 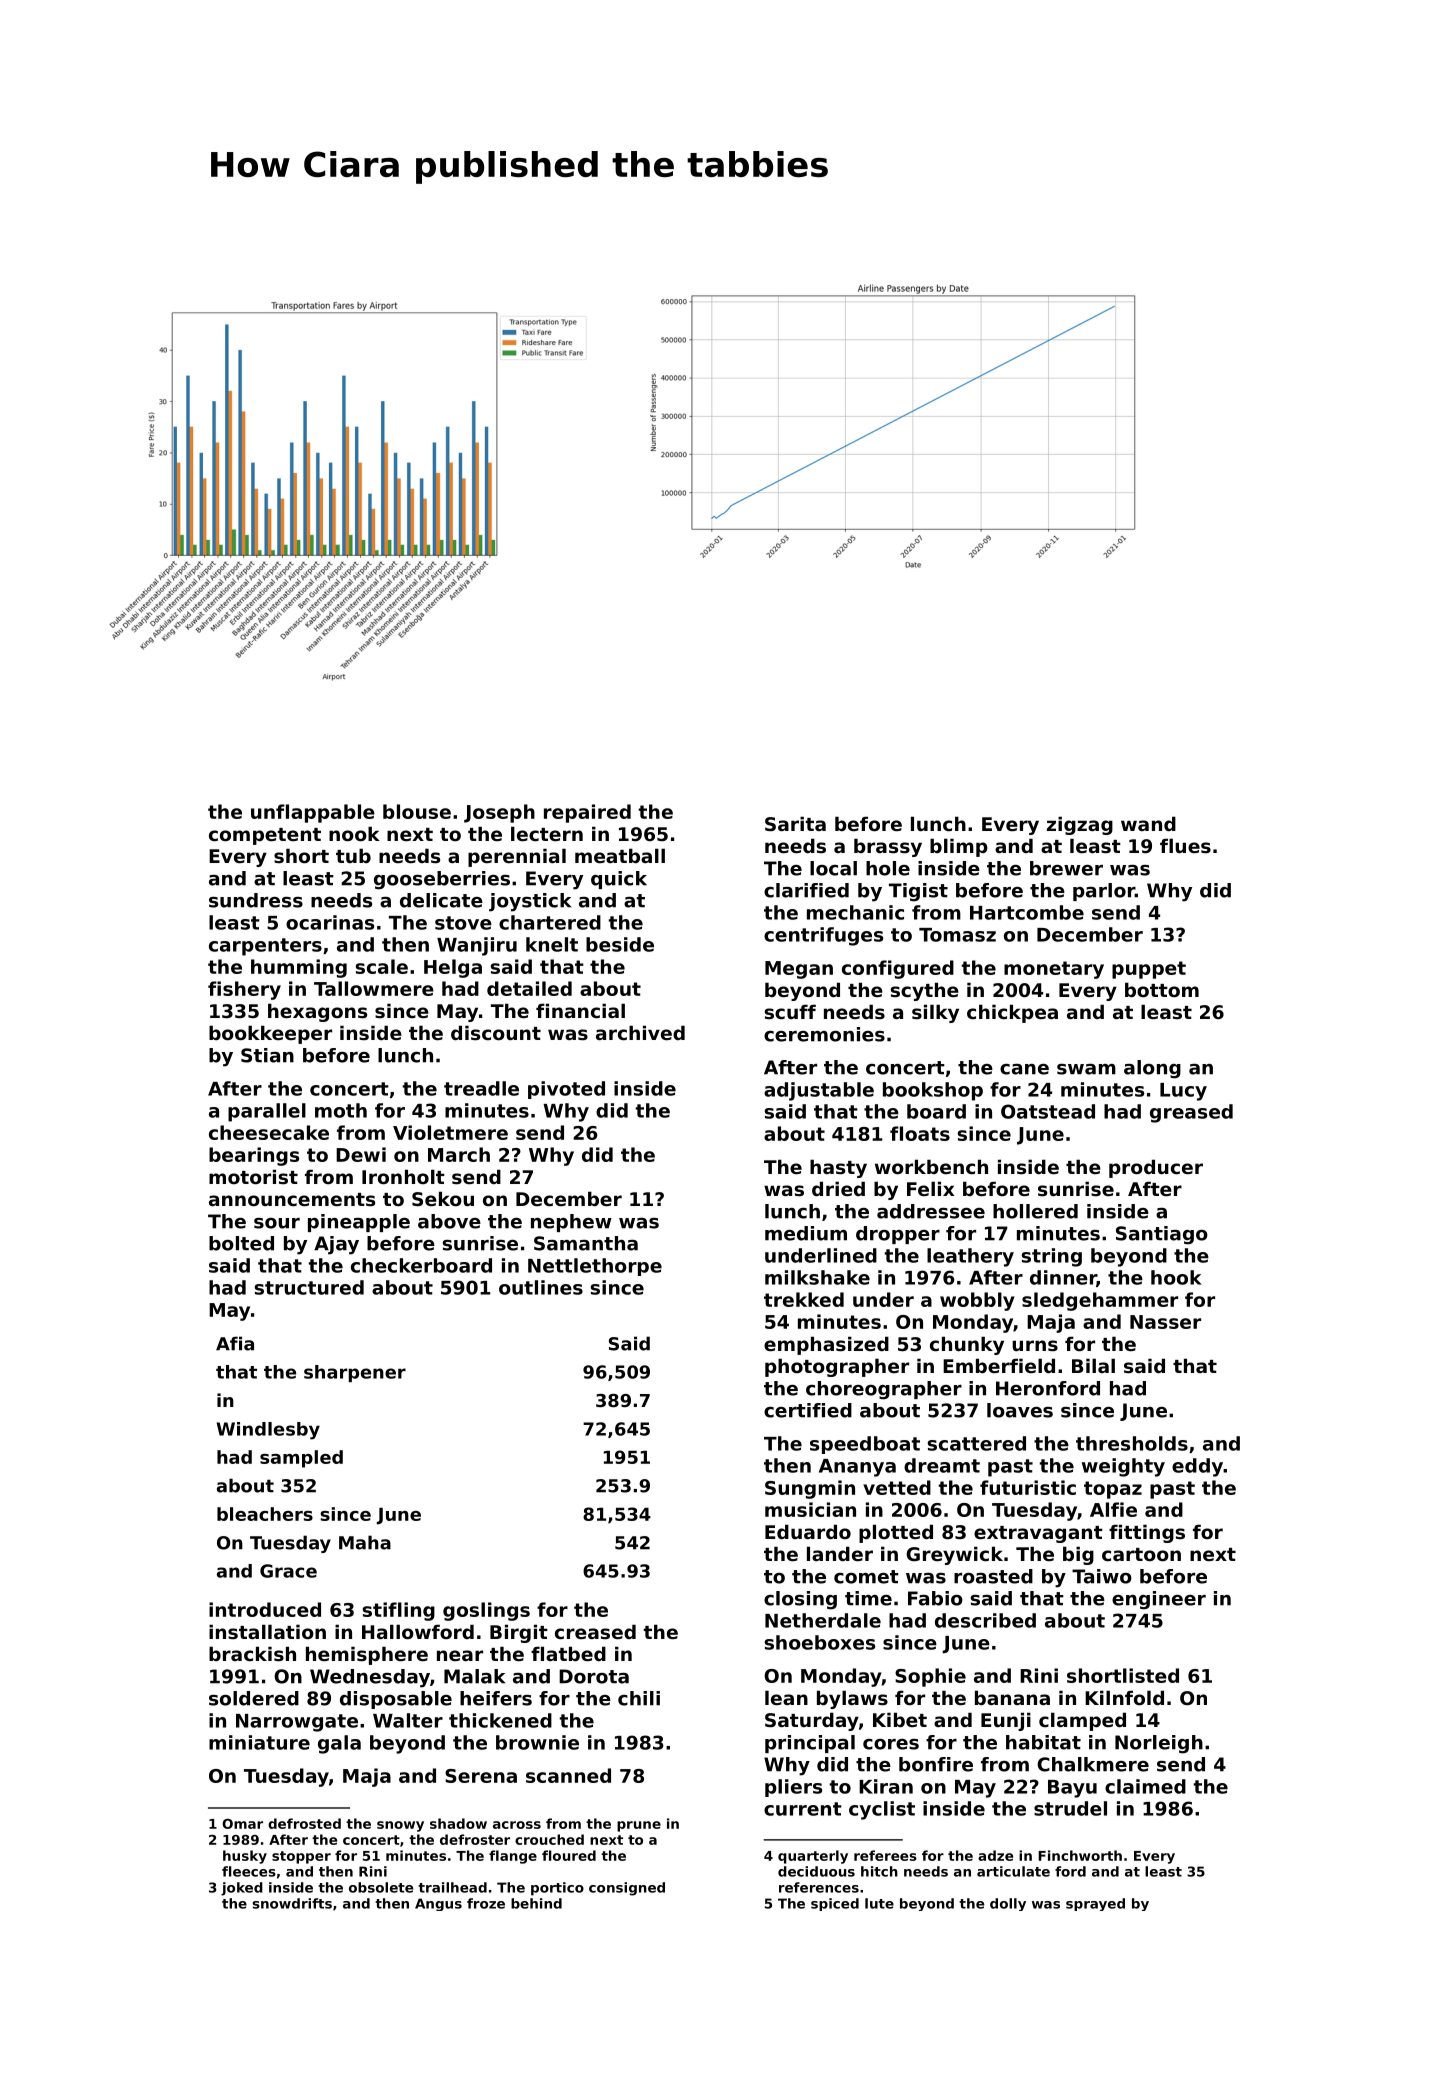 What do you see at coordinates (309, 1287) in the screenshot?
I see `structured` at bounding box center [309, 1287].
